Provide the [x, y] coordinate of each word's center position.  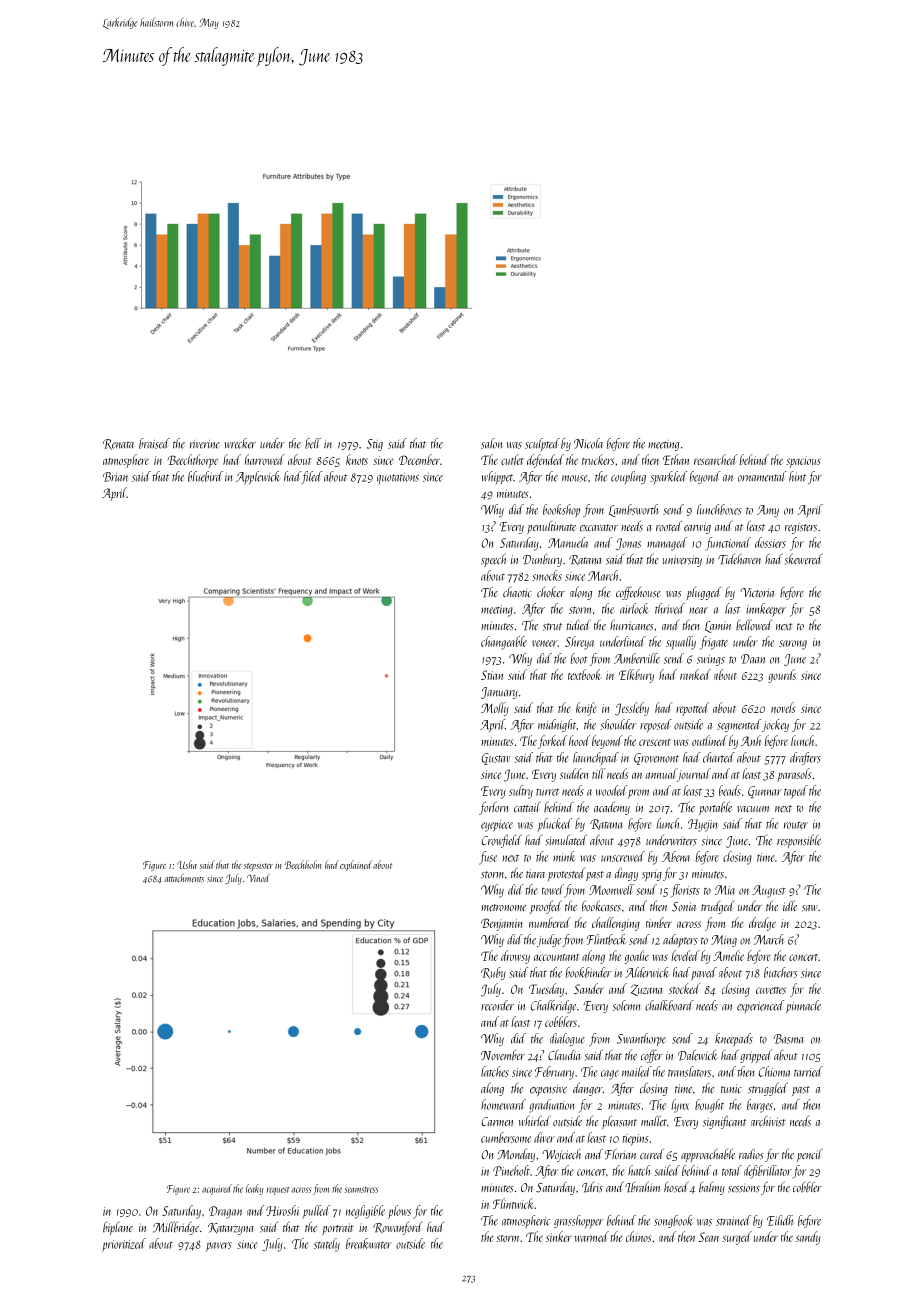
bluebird [205, 476]
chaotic [517, 592]
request [278, 1191]
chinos [638, 1236]
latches [495, 1071]
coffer [652, 1056]
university [682, 561]
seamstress [361, 1190]
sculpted [542, 444]
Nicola [588, 443]
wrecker [240, 443]
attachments [184, 878]
